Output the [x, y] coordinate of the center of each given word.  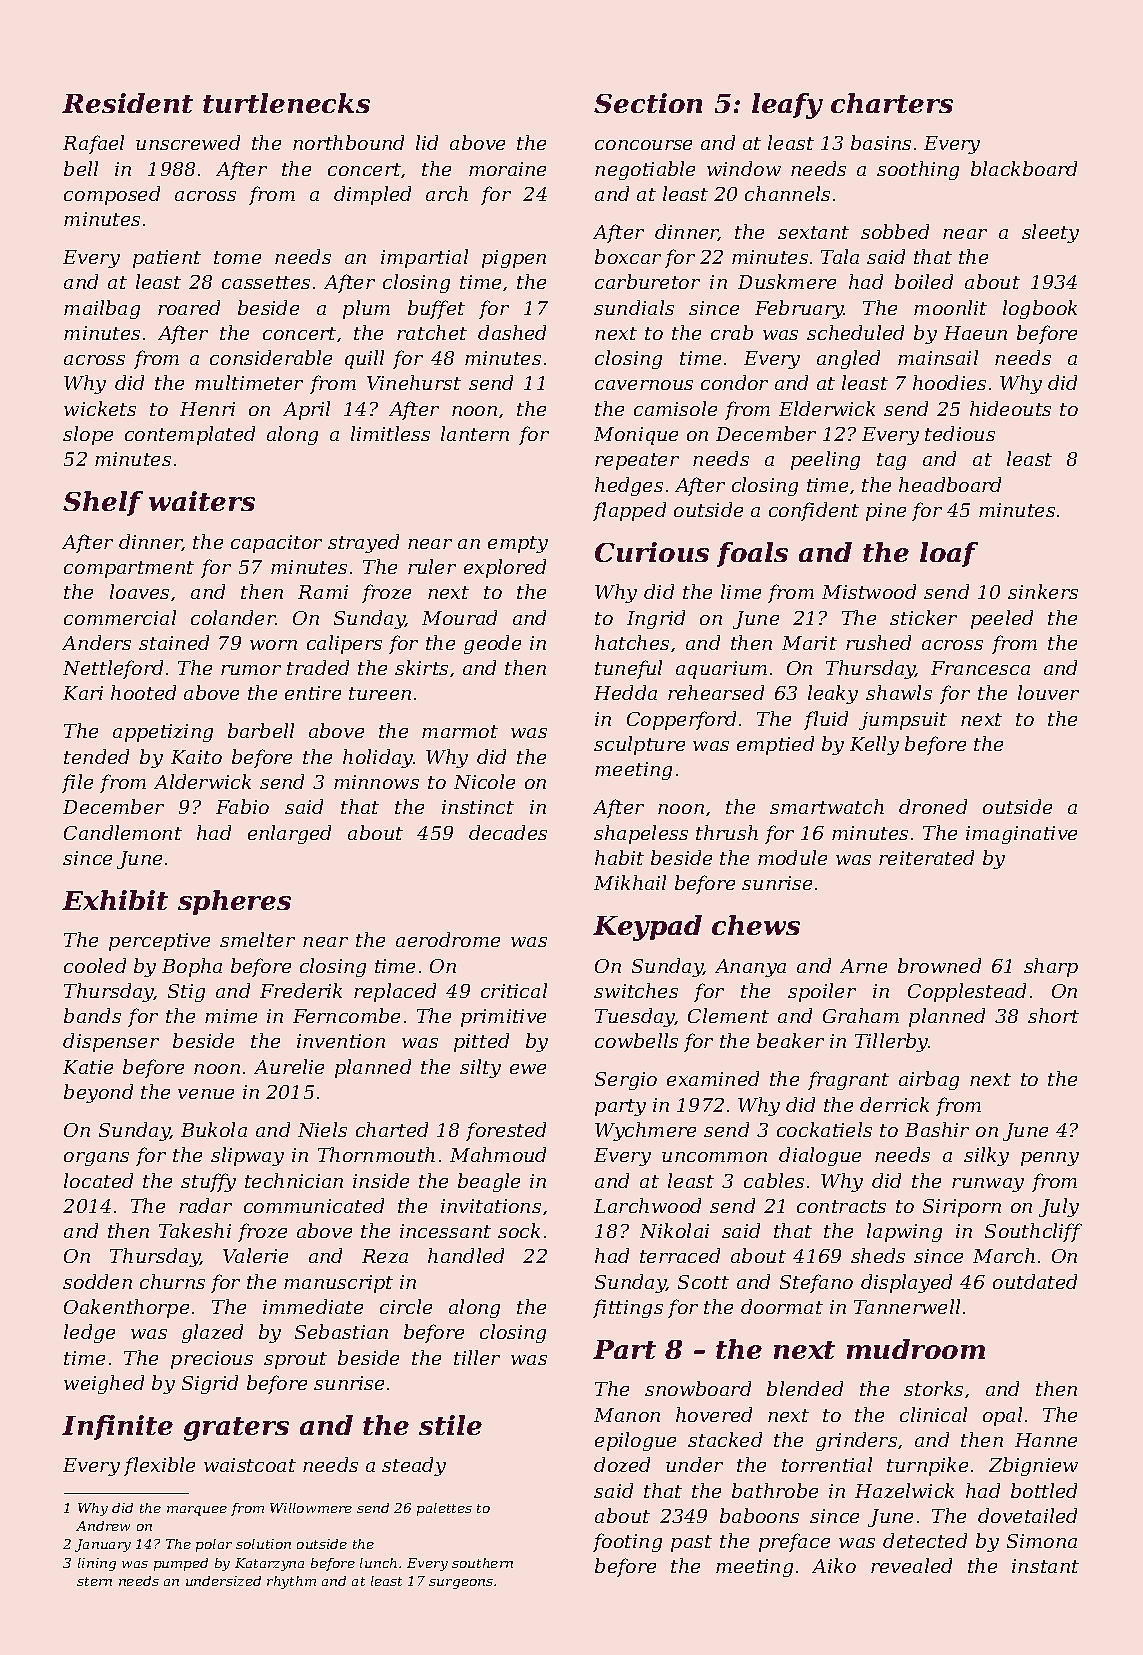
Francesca [980, 668]
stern [94, 1581]
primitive [503, 1018]
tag [891, 461]
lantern [475, 433]
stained [174, 642]
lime [741, 591]
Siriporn [962, 1208]
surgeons [461, 1584]
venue [206, 1094]
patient [167, 259]
